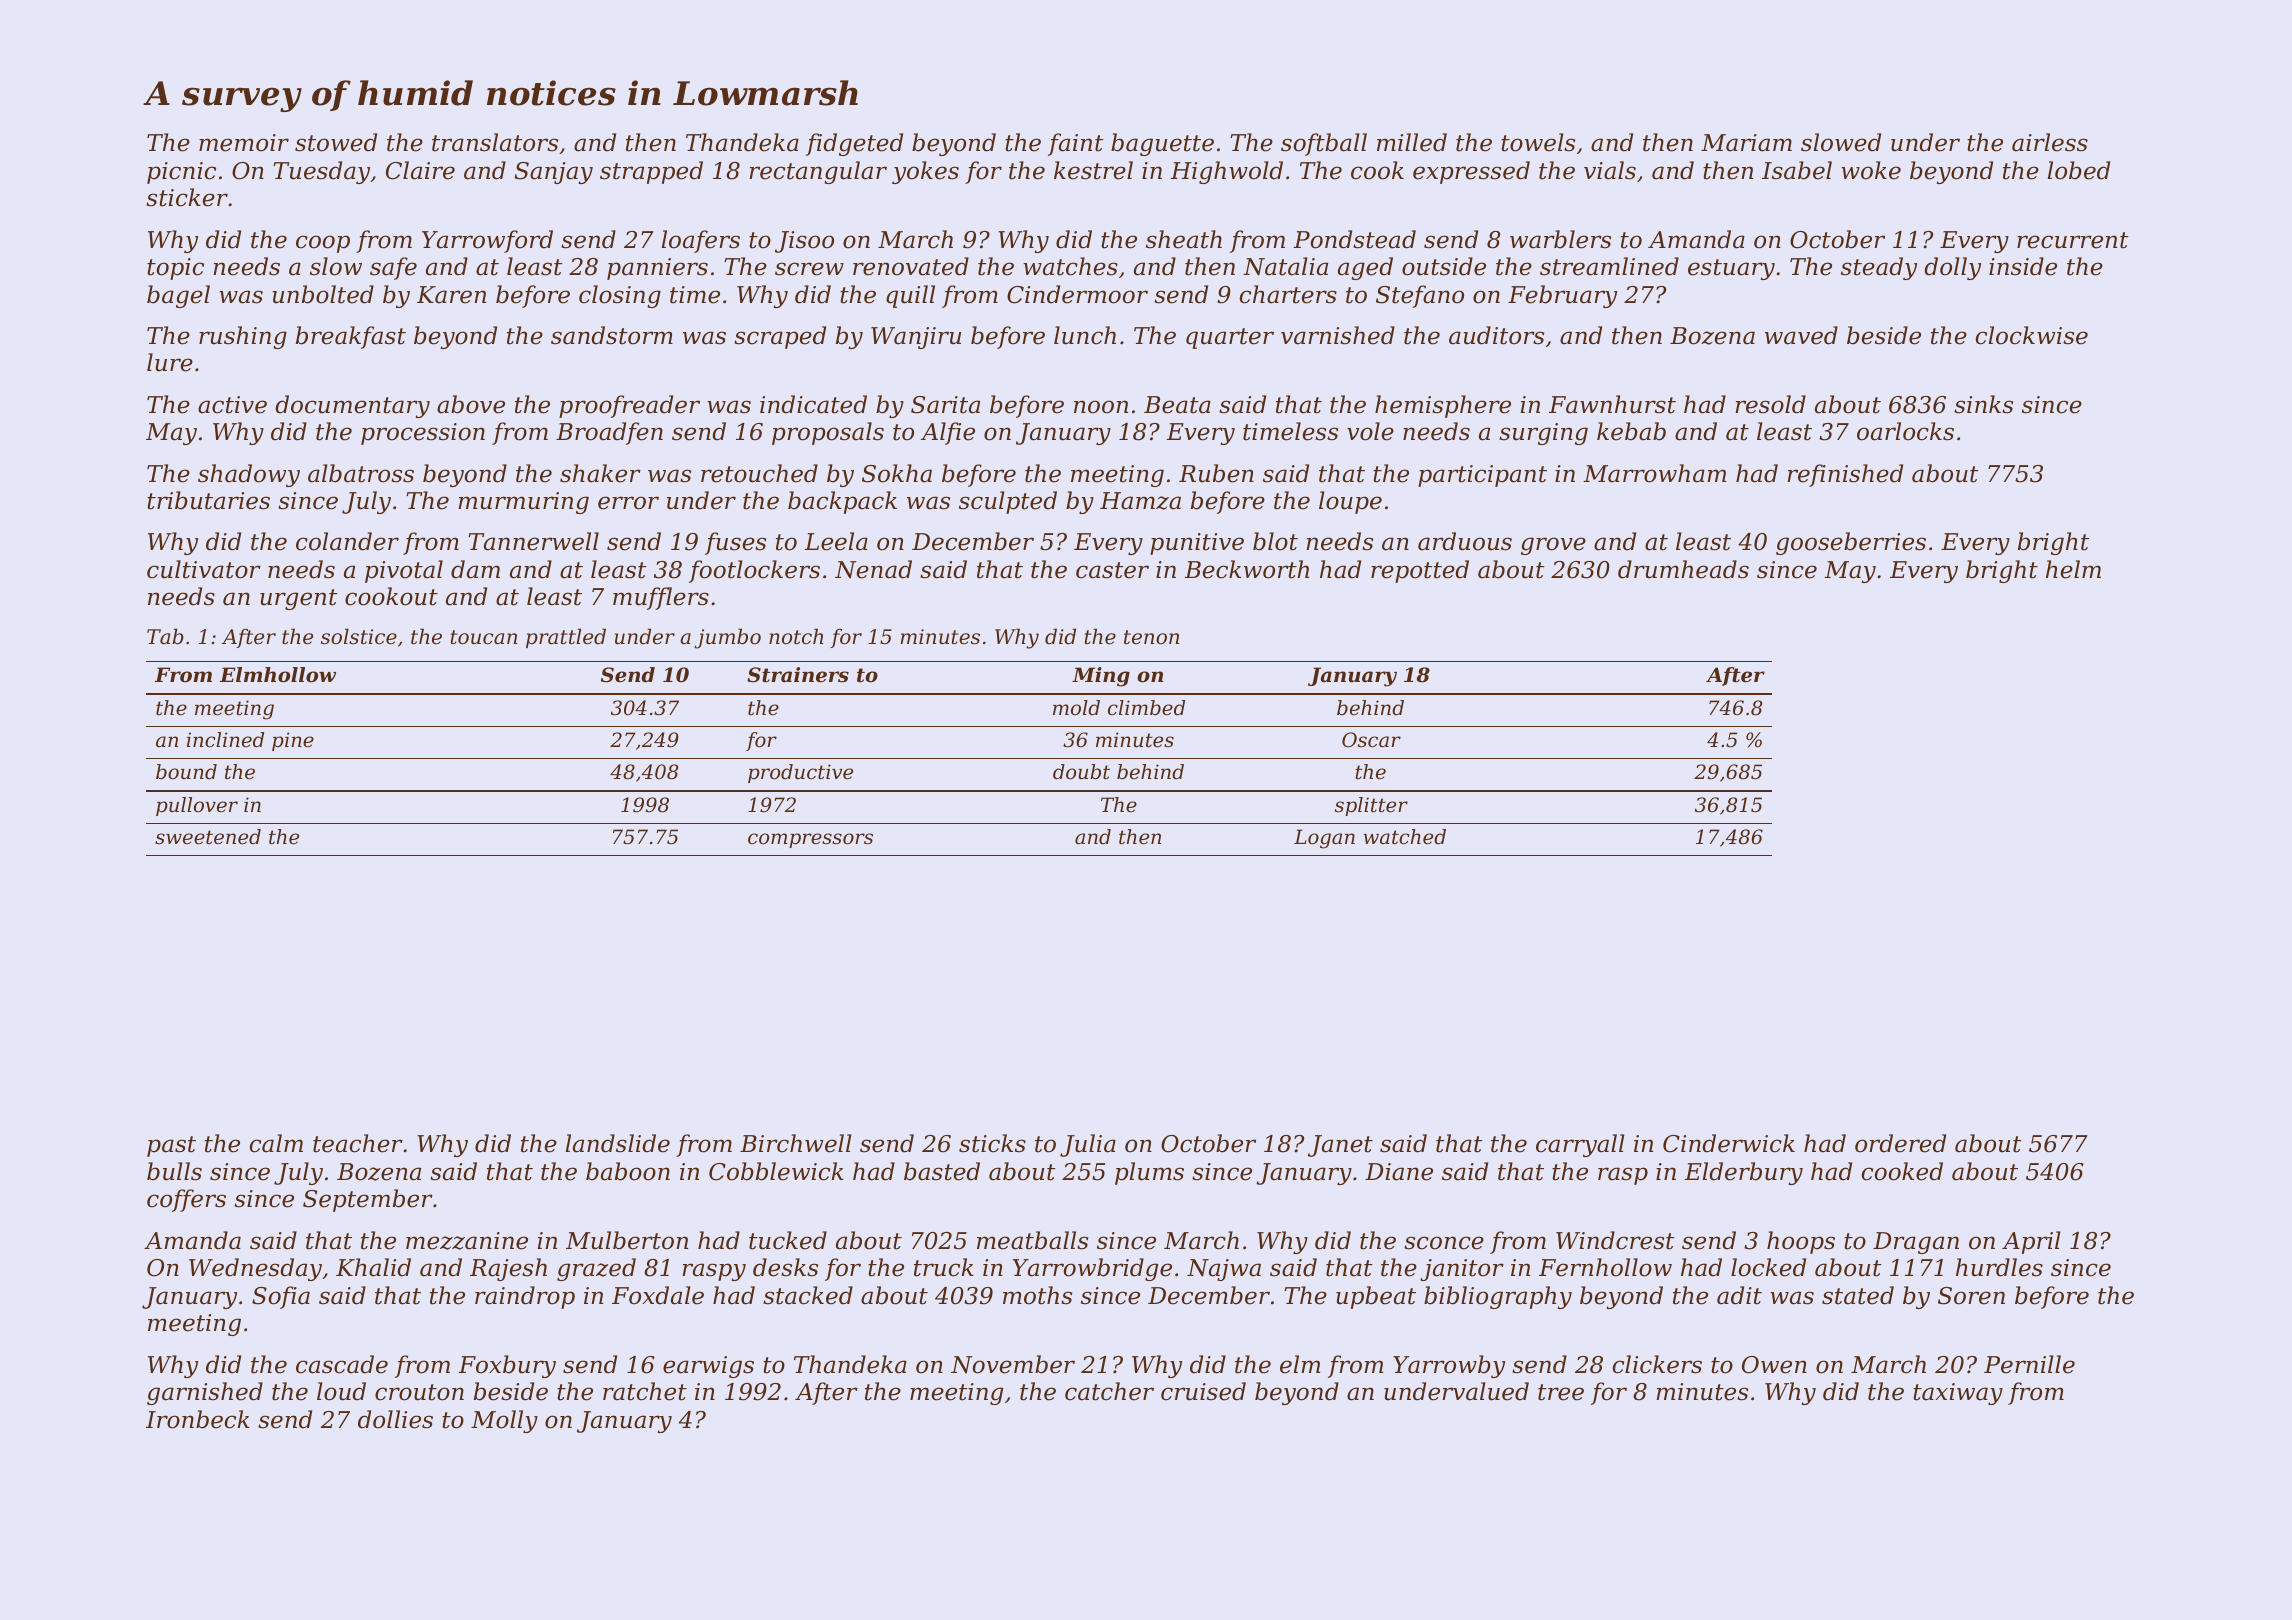  Describe the element at coordinates (1983, 404) in the screenshot. I see `sinks` at that location.
